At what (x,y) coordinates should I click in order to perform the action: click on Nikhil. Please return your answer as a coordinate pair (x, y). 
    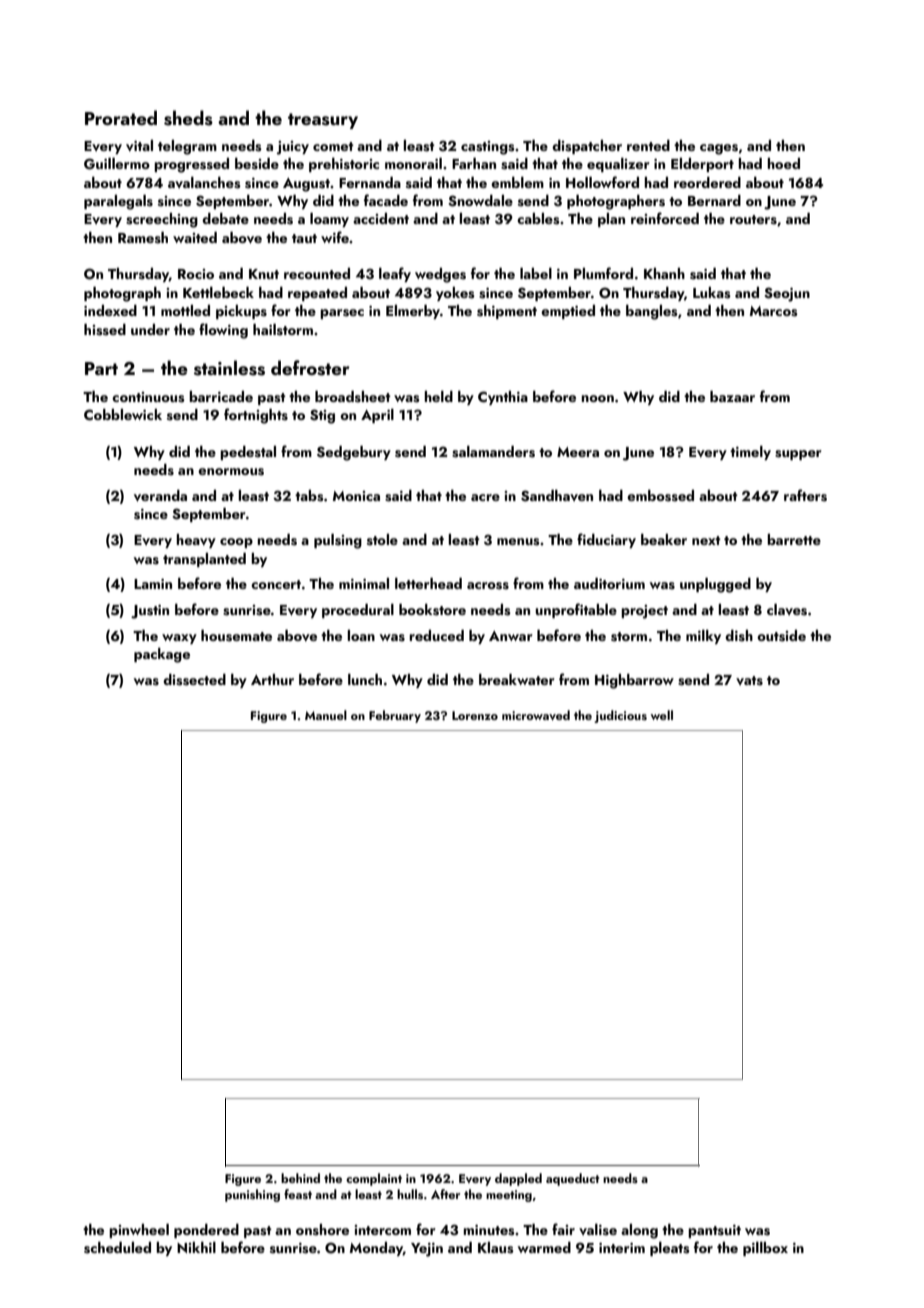
    Looking at the image, I should click on (196, 1247).
